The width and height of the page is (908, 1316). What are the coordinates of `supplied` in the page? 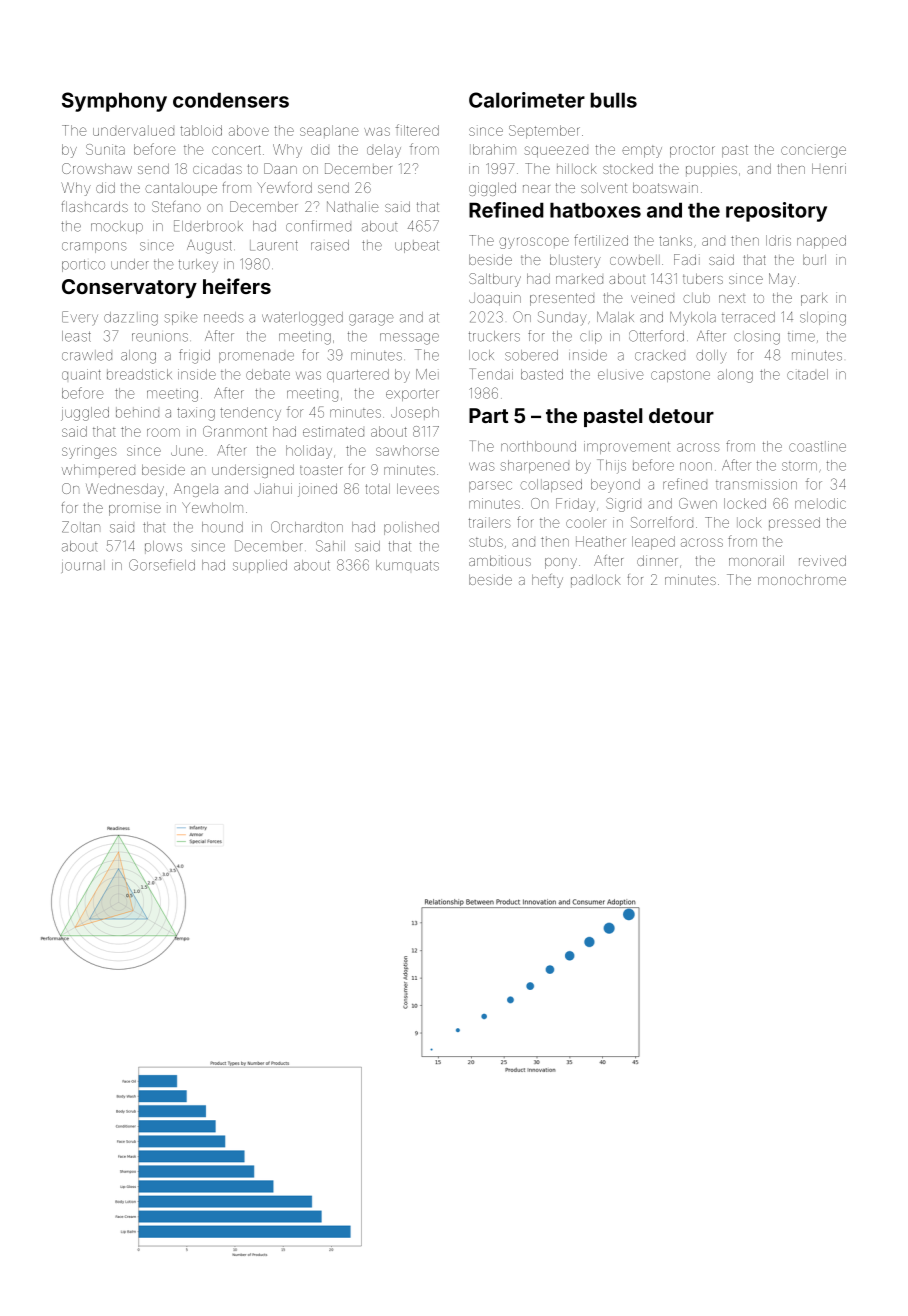 It's located at (260, 566).
